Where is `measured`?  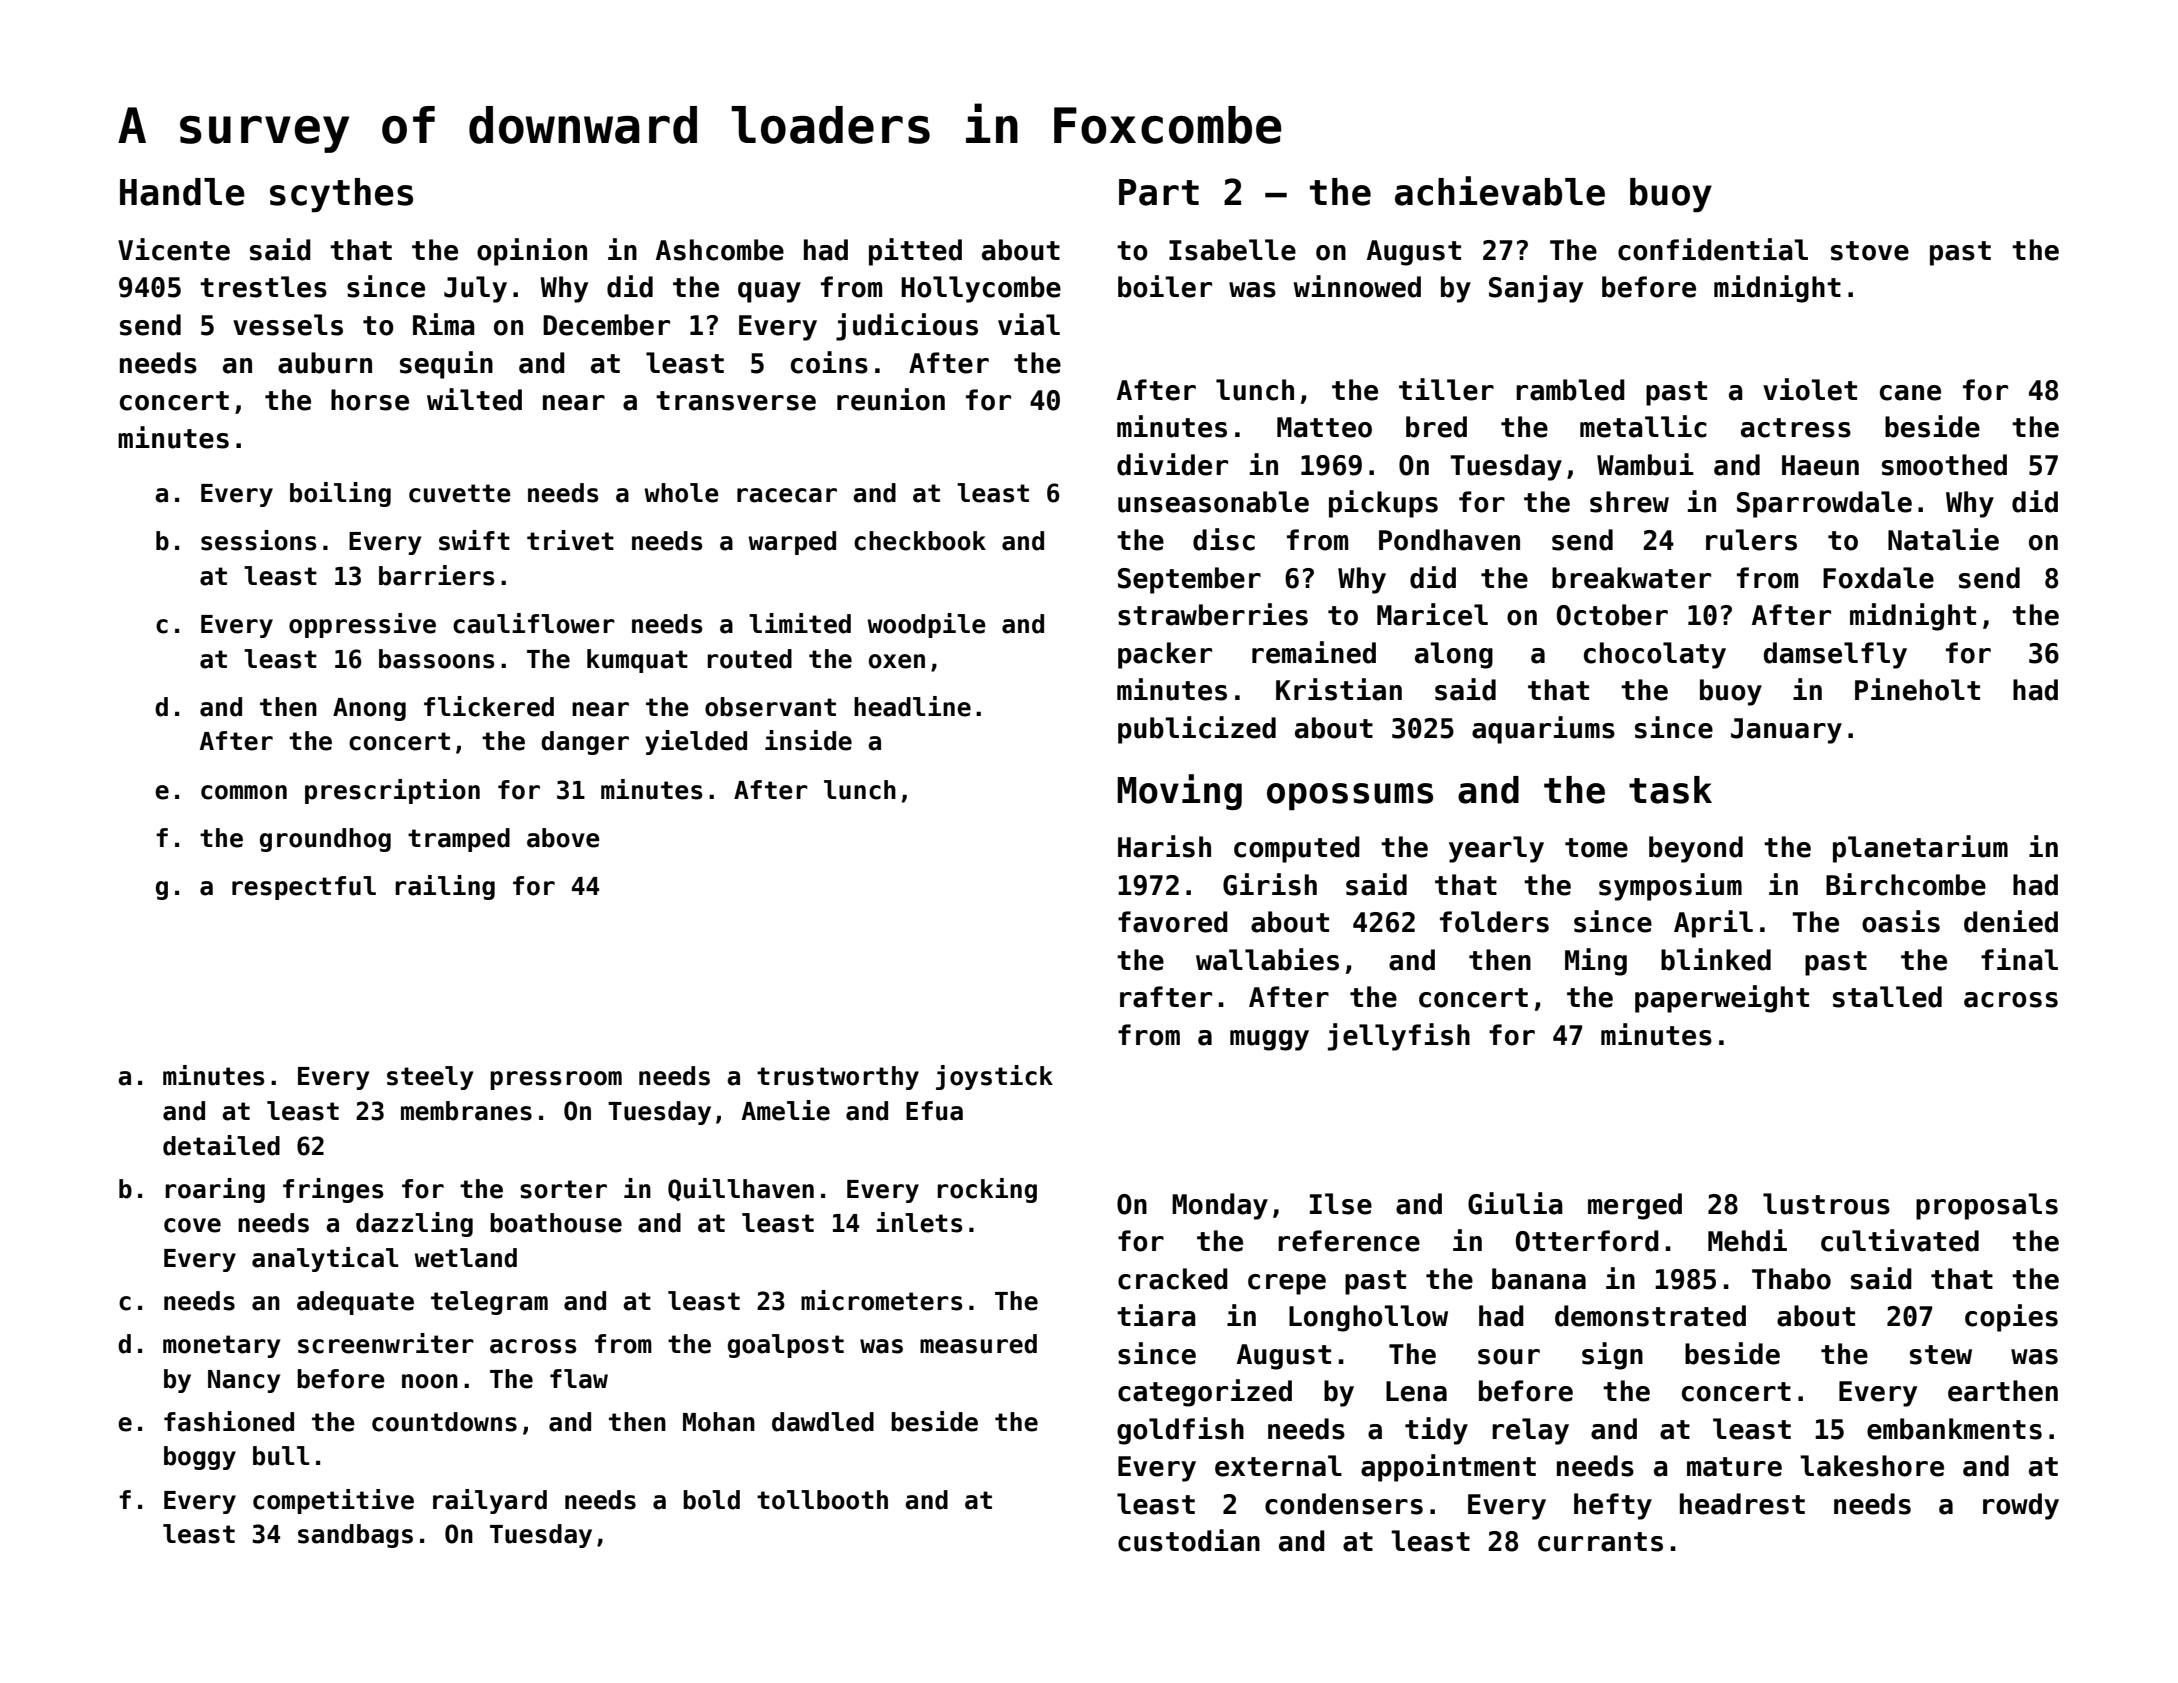 measured is located at coordinates (978, 1344).
